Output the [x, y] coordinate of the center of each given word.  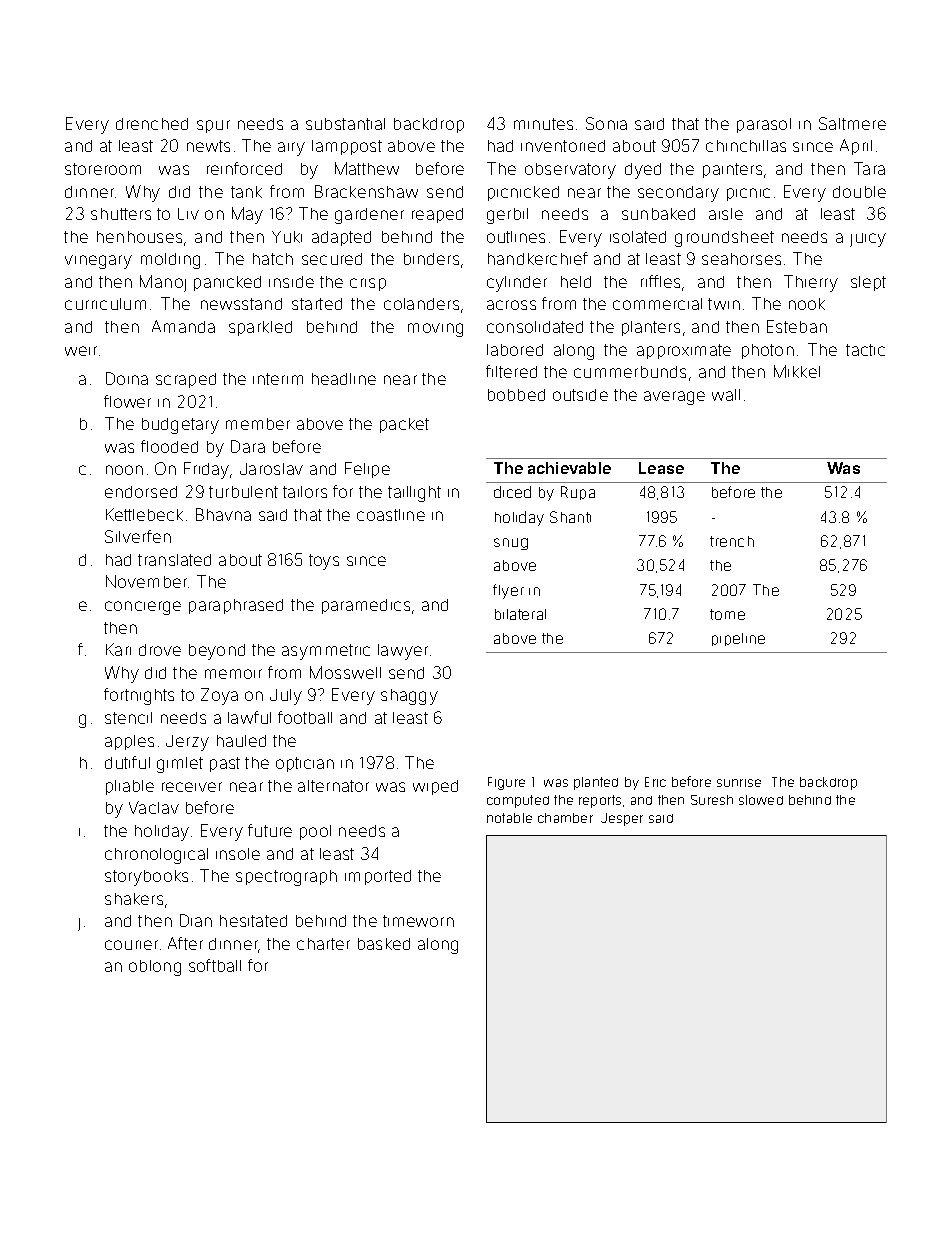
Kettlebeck [144, 514]
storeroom [103, 169]
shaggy [409, 697]
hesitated [253, 921]
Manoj [163, 283]
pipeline [738, 639]
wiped [435, 787]
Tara [869, 168]
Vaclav [154, 807]
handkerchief [538, 258]
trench [732, 541]
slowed [761, 800]
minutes [543, 124]
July [286, 697]
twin [724, 304]
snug [511, 544]
